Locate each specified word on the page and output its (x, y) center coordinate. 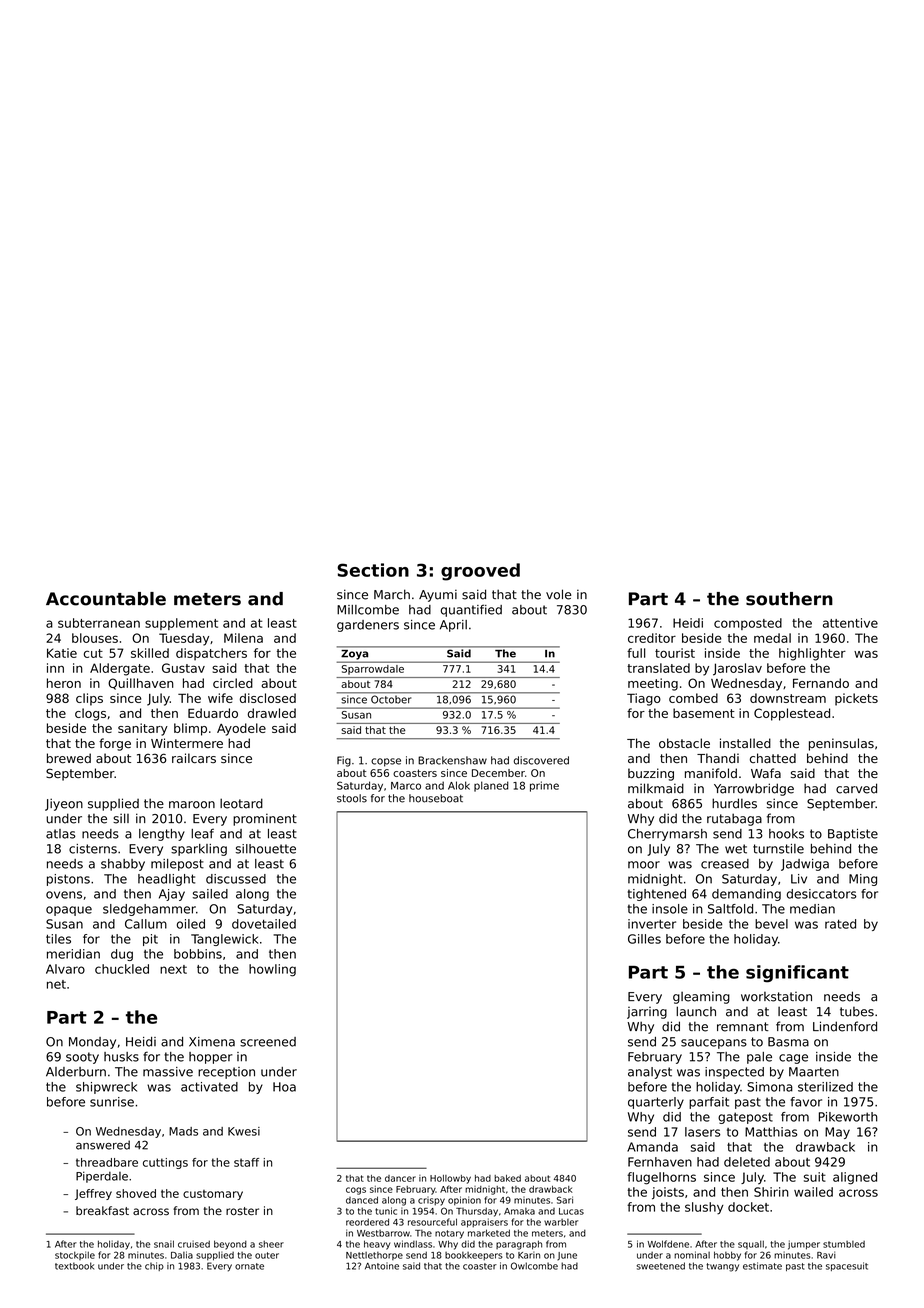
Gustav (183, 668)
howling (272, 970)
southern (789, 599)
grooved (480, 572)
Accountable (106, 599)
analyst (650, 1073)
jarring (647, 1013)
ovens (64, 895)
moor (644, 865)
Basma (788, 1042)
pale (759, 1058)
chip (154, 1266)
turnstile (778, 849)
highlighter (812, 654)
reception (226, 1073)
